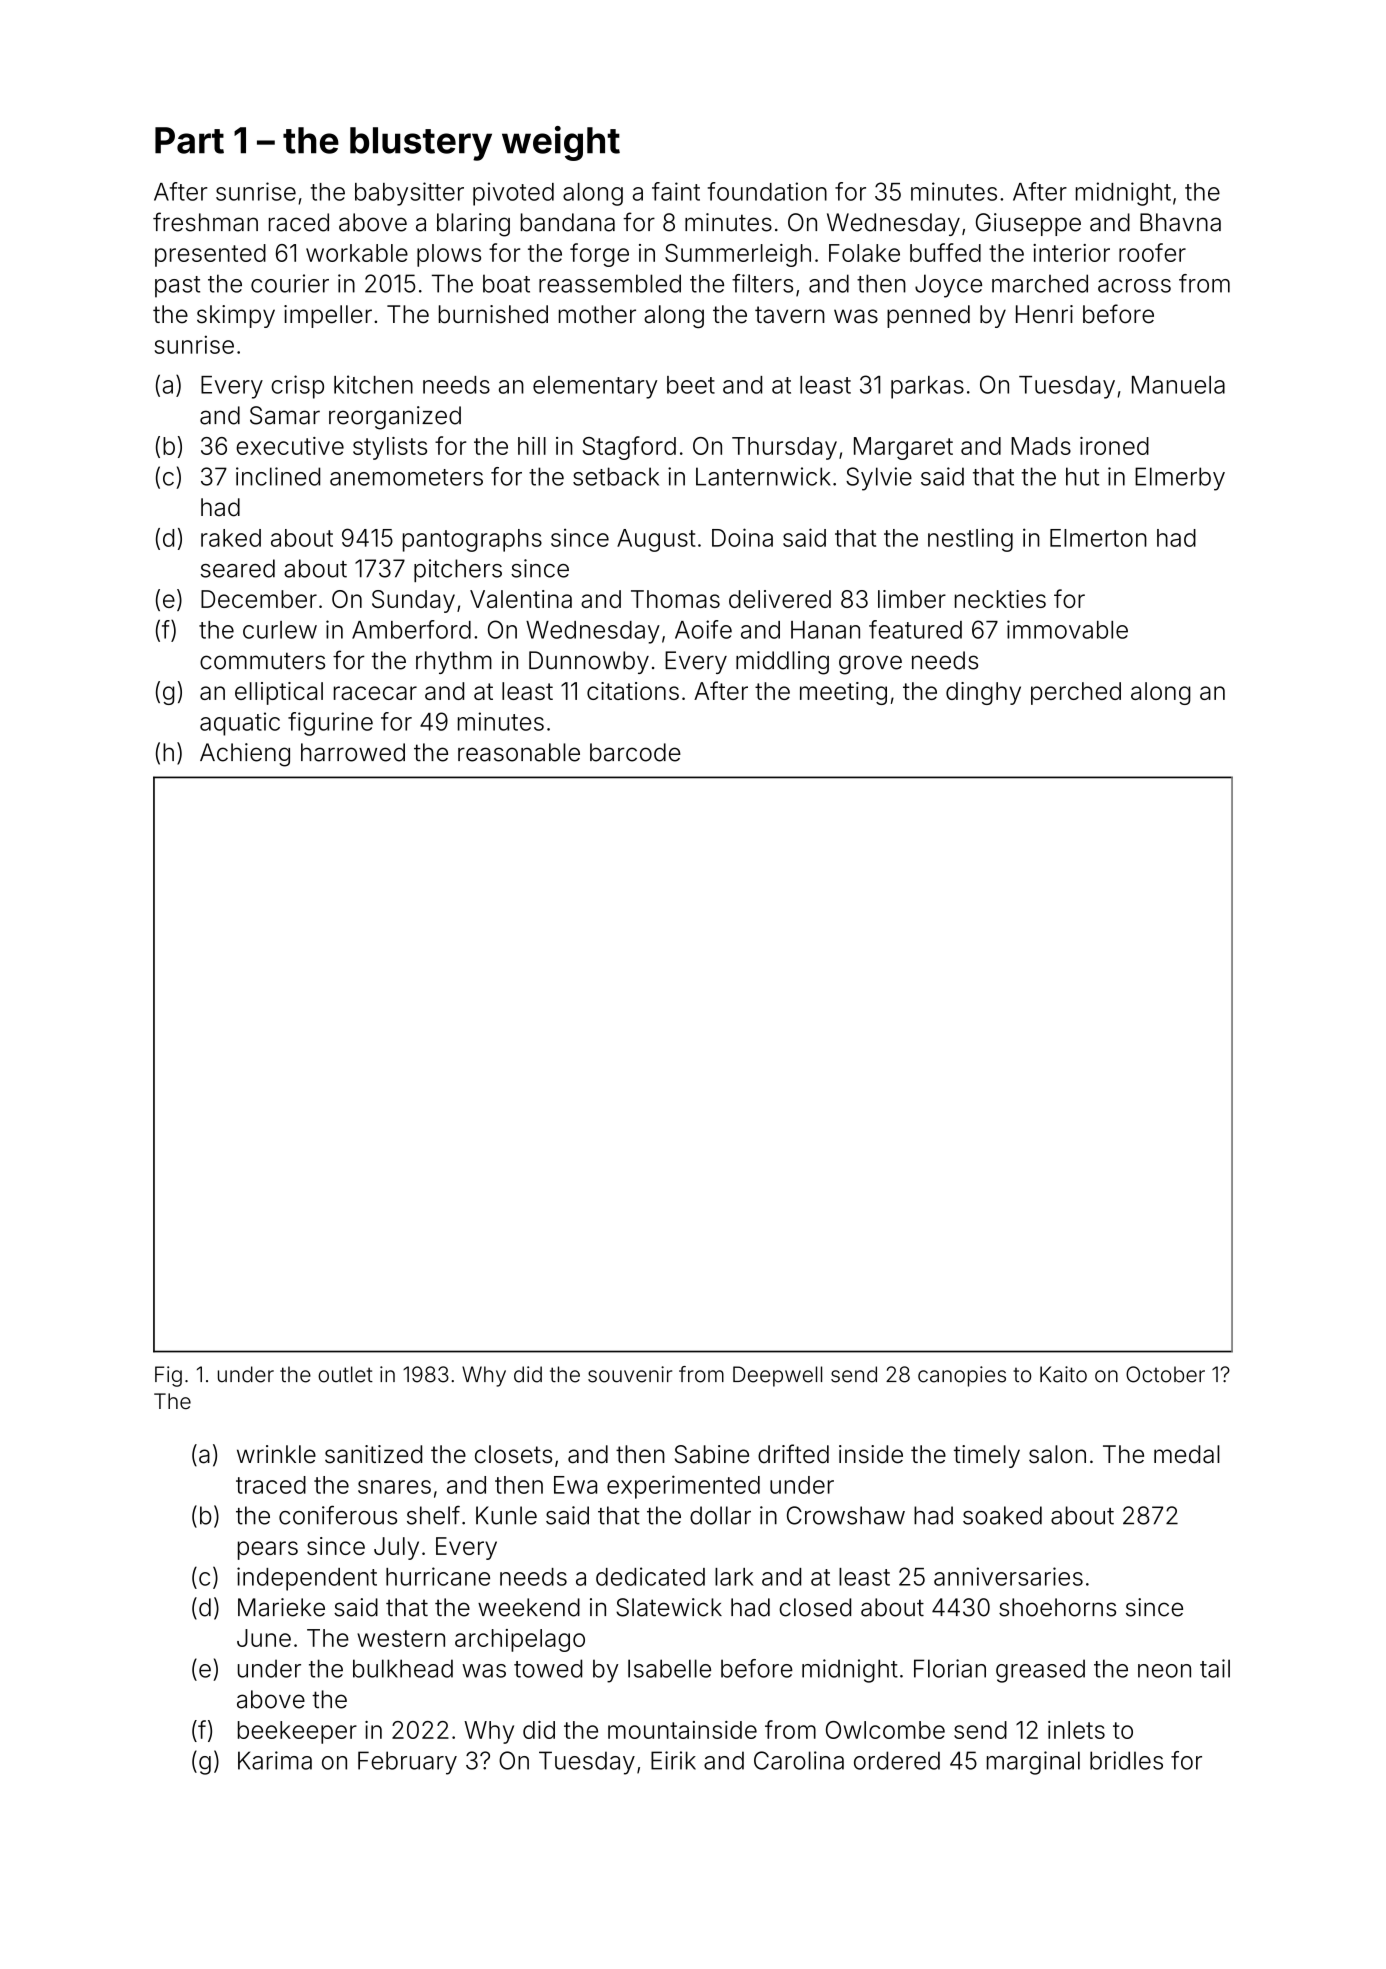  What do you see at coordinates (825, 630) in the screenshot?
I see `Hanan` at bounding box center [825, 630].
